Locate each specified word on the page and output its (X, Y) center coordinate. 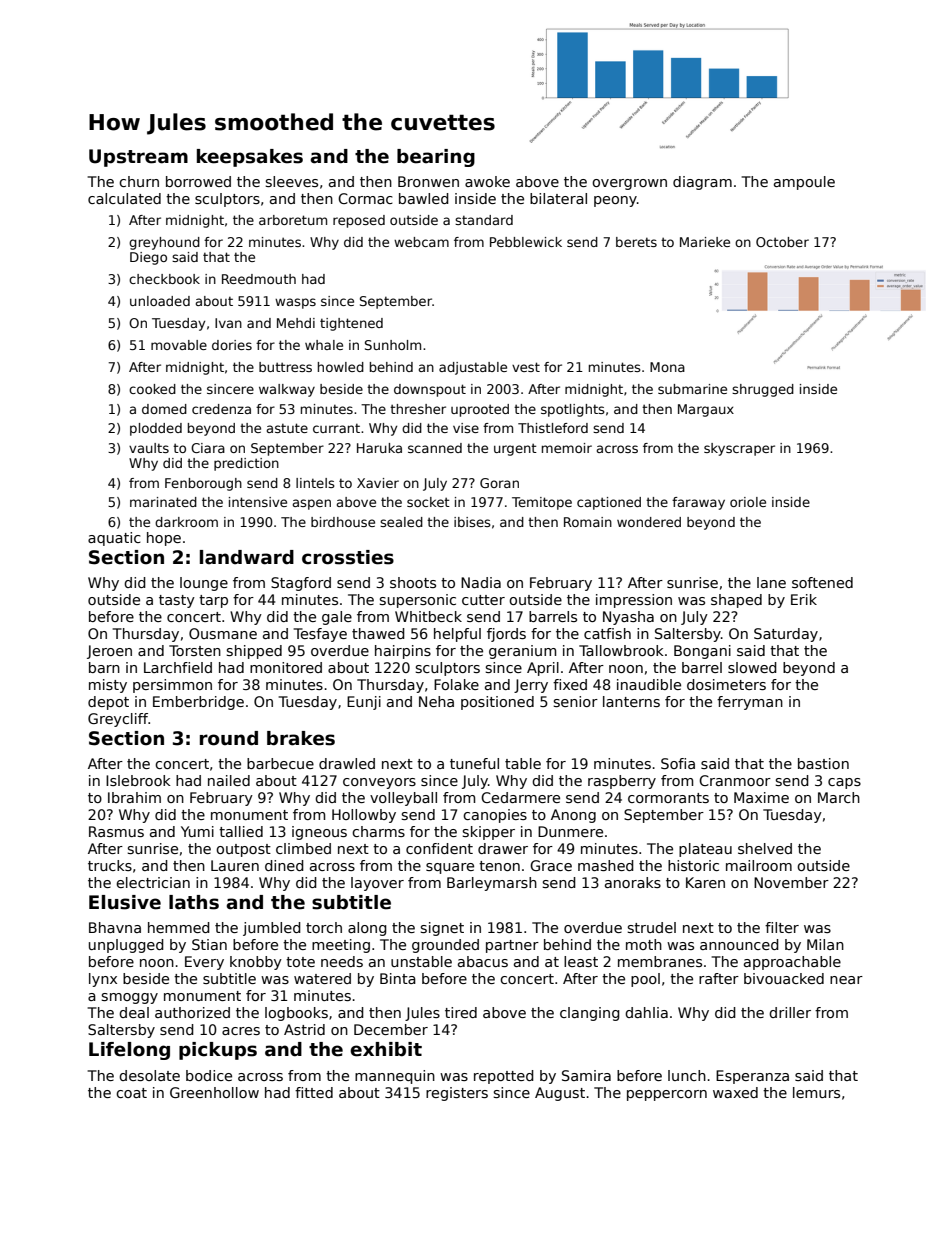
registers (457, 1094)
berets (636, 242)
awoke (487, 181)
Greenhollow (214, 1092)
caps (844, 783)
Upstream (138, 158)
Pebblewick (526, 242)
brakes (301, 738)
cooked (152, 389)
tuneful (474, 763)
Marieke (705, 242)
